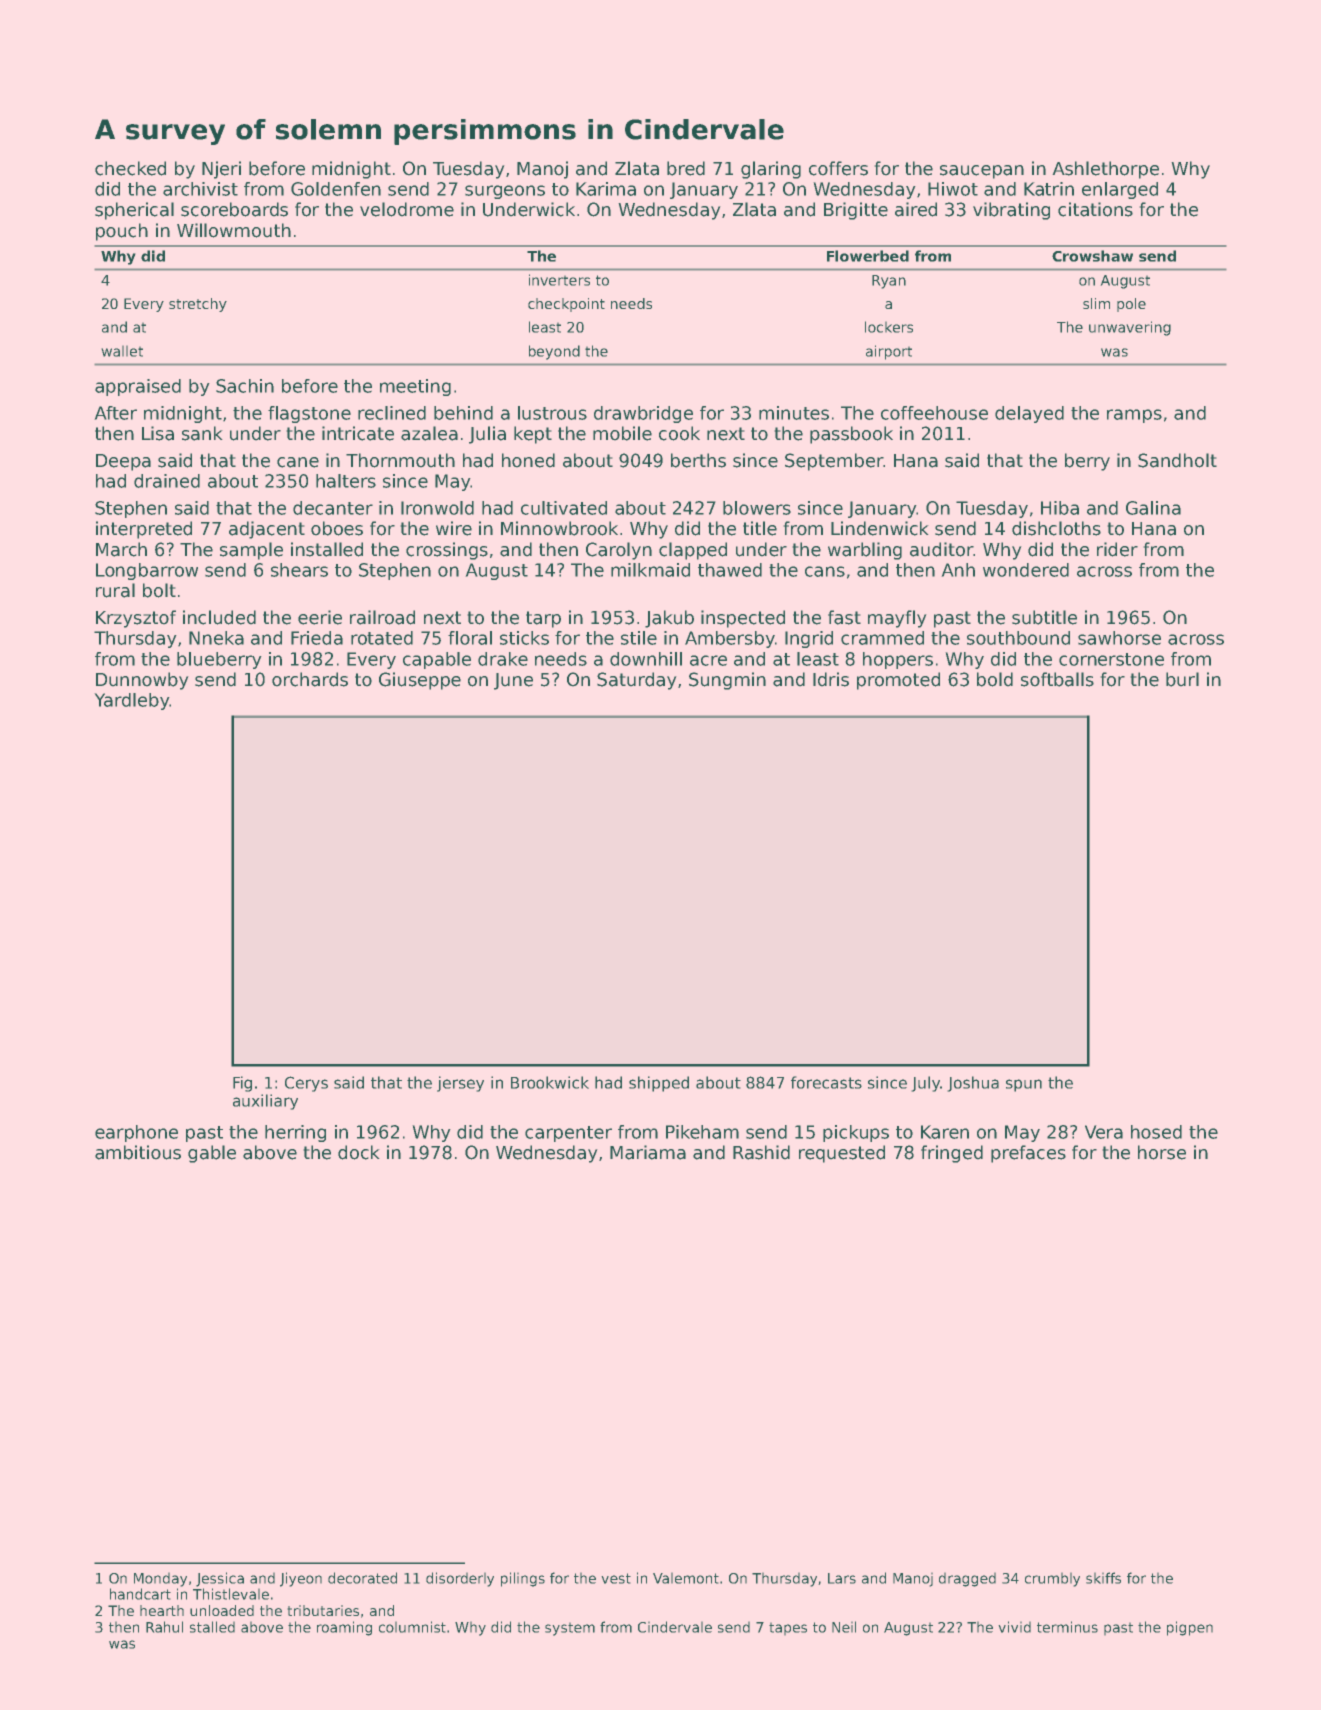 The height and width of the screenshot is (1710, 1321). I want to click on interpreted, so click(144, 530).
